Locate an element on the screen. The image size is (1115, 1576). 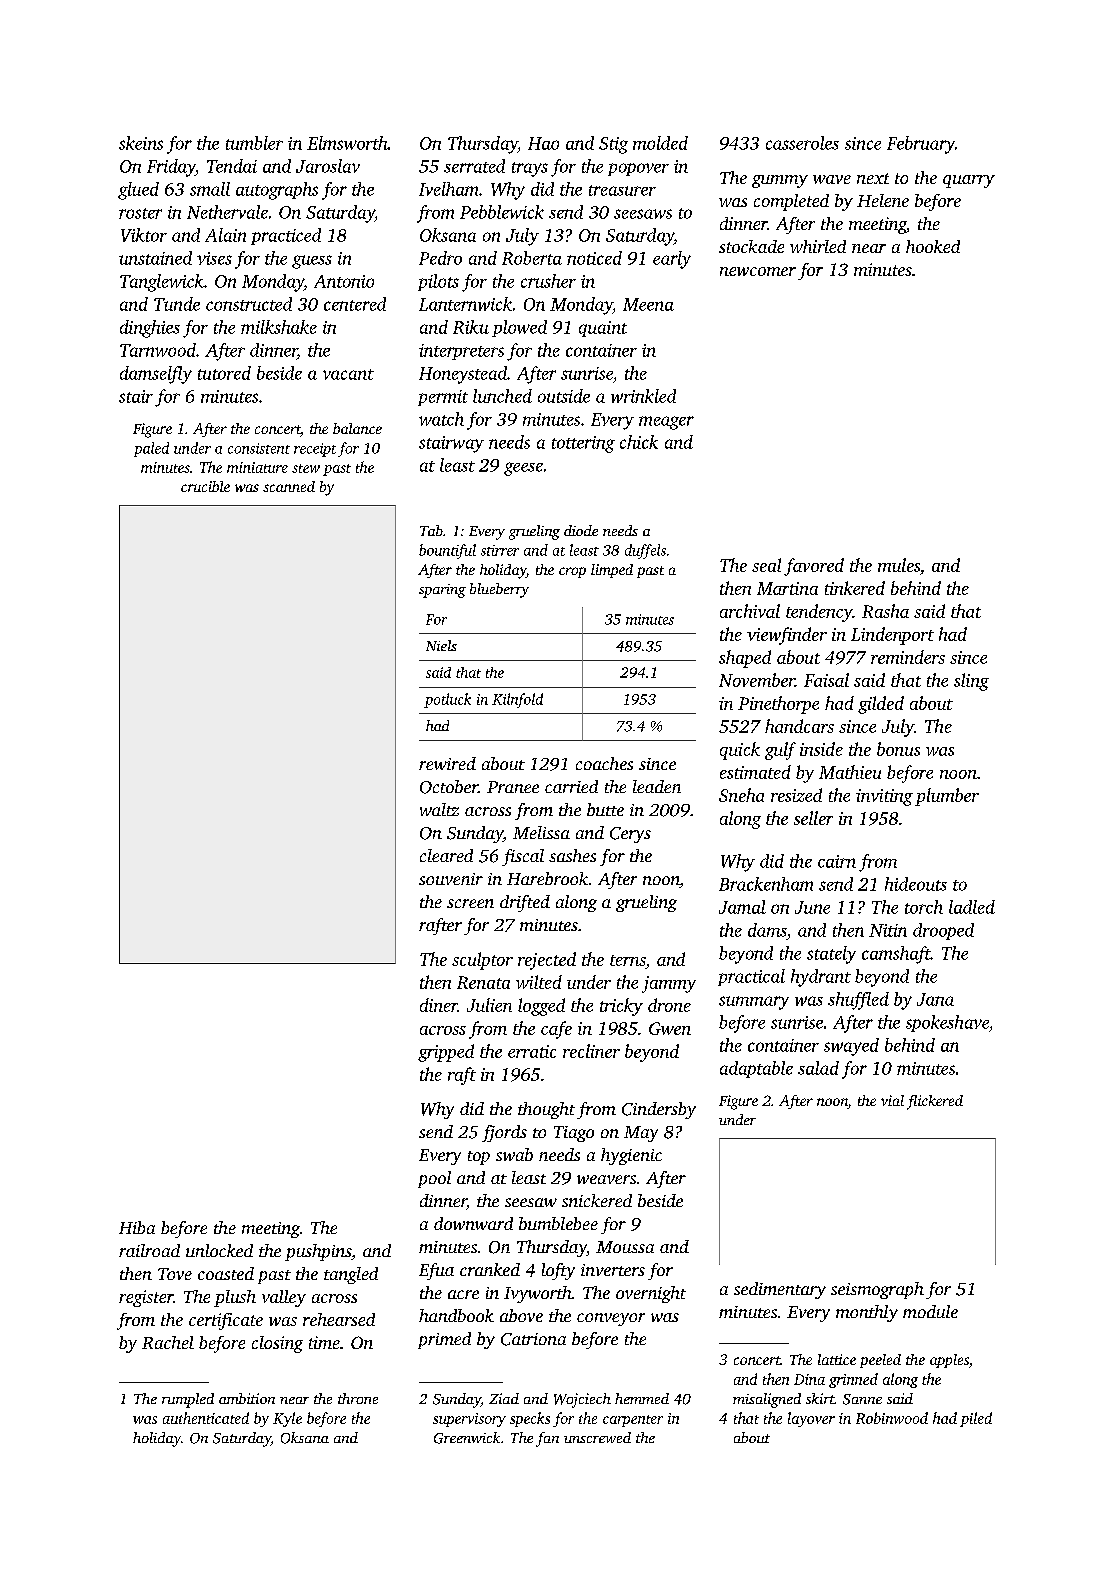
lunched is located at coordinates (502, 396).
